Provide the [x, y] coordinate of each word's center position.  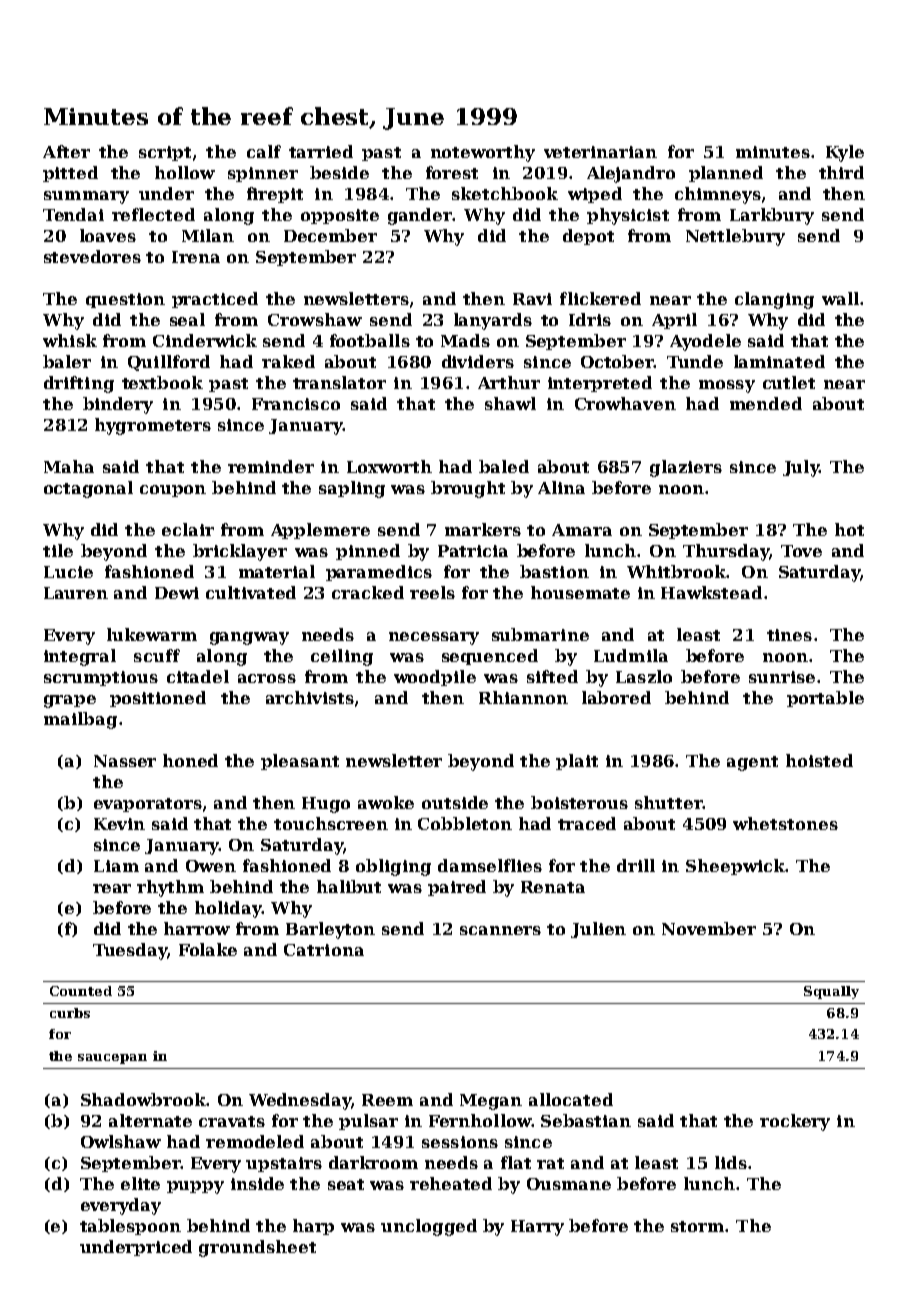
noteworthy [483, 153]
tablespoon [130, 1227]
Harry [537, 1228]
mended [766, 403]
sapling [352, 489]
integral [80, 657]
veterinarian [600, 152]
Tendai [73, 214]
